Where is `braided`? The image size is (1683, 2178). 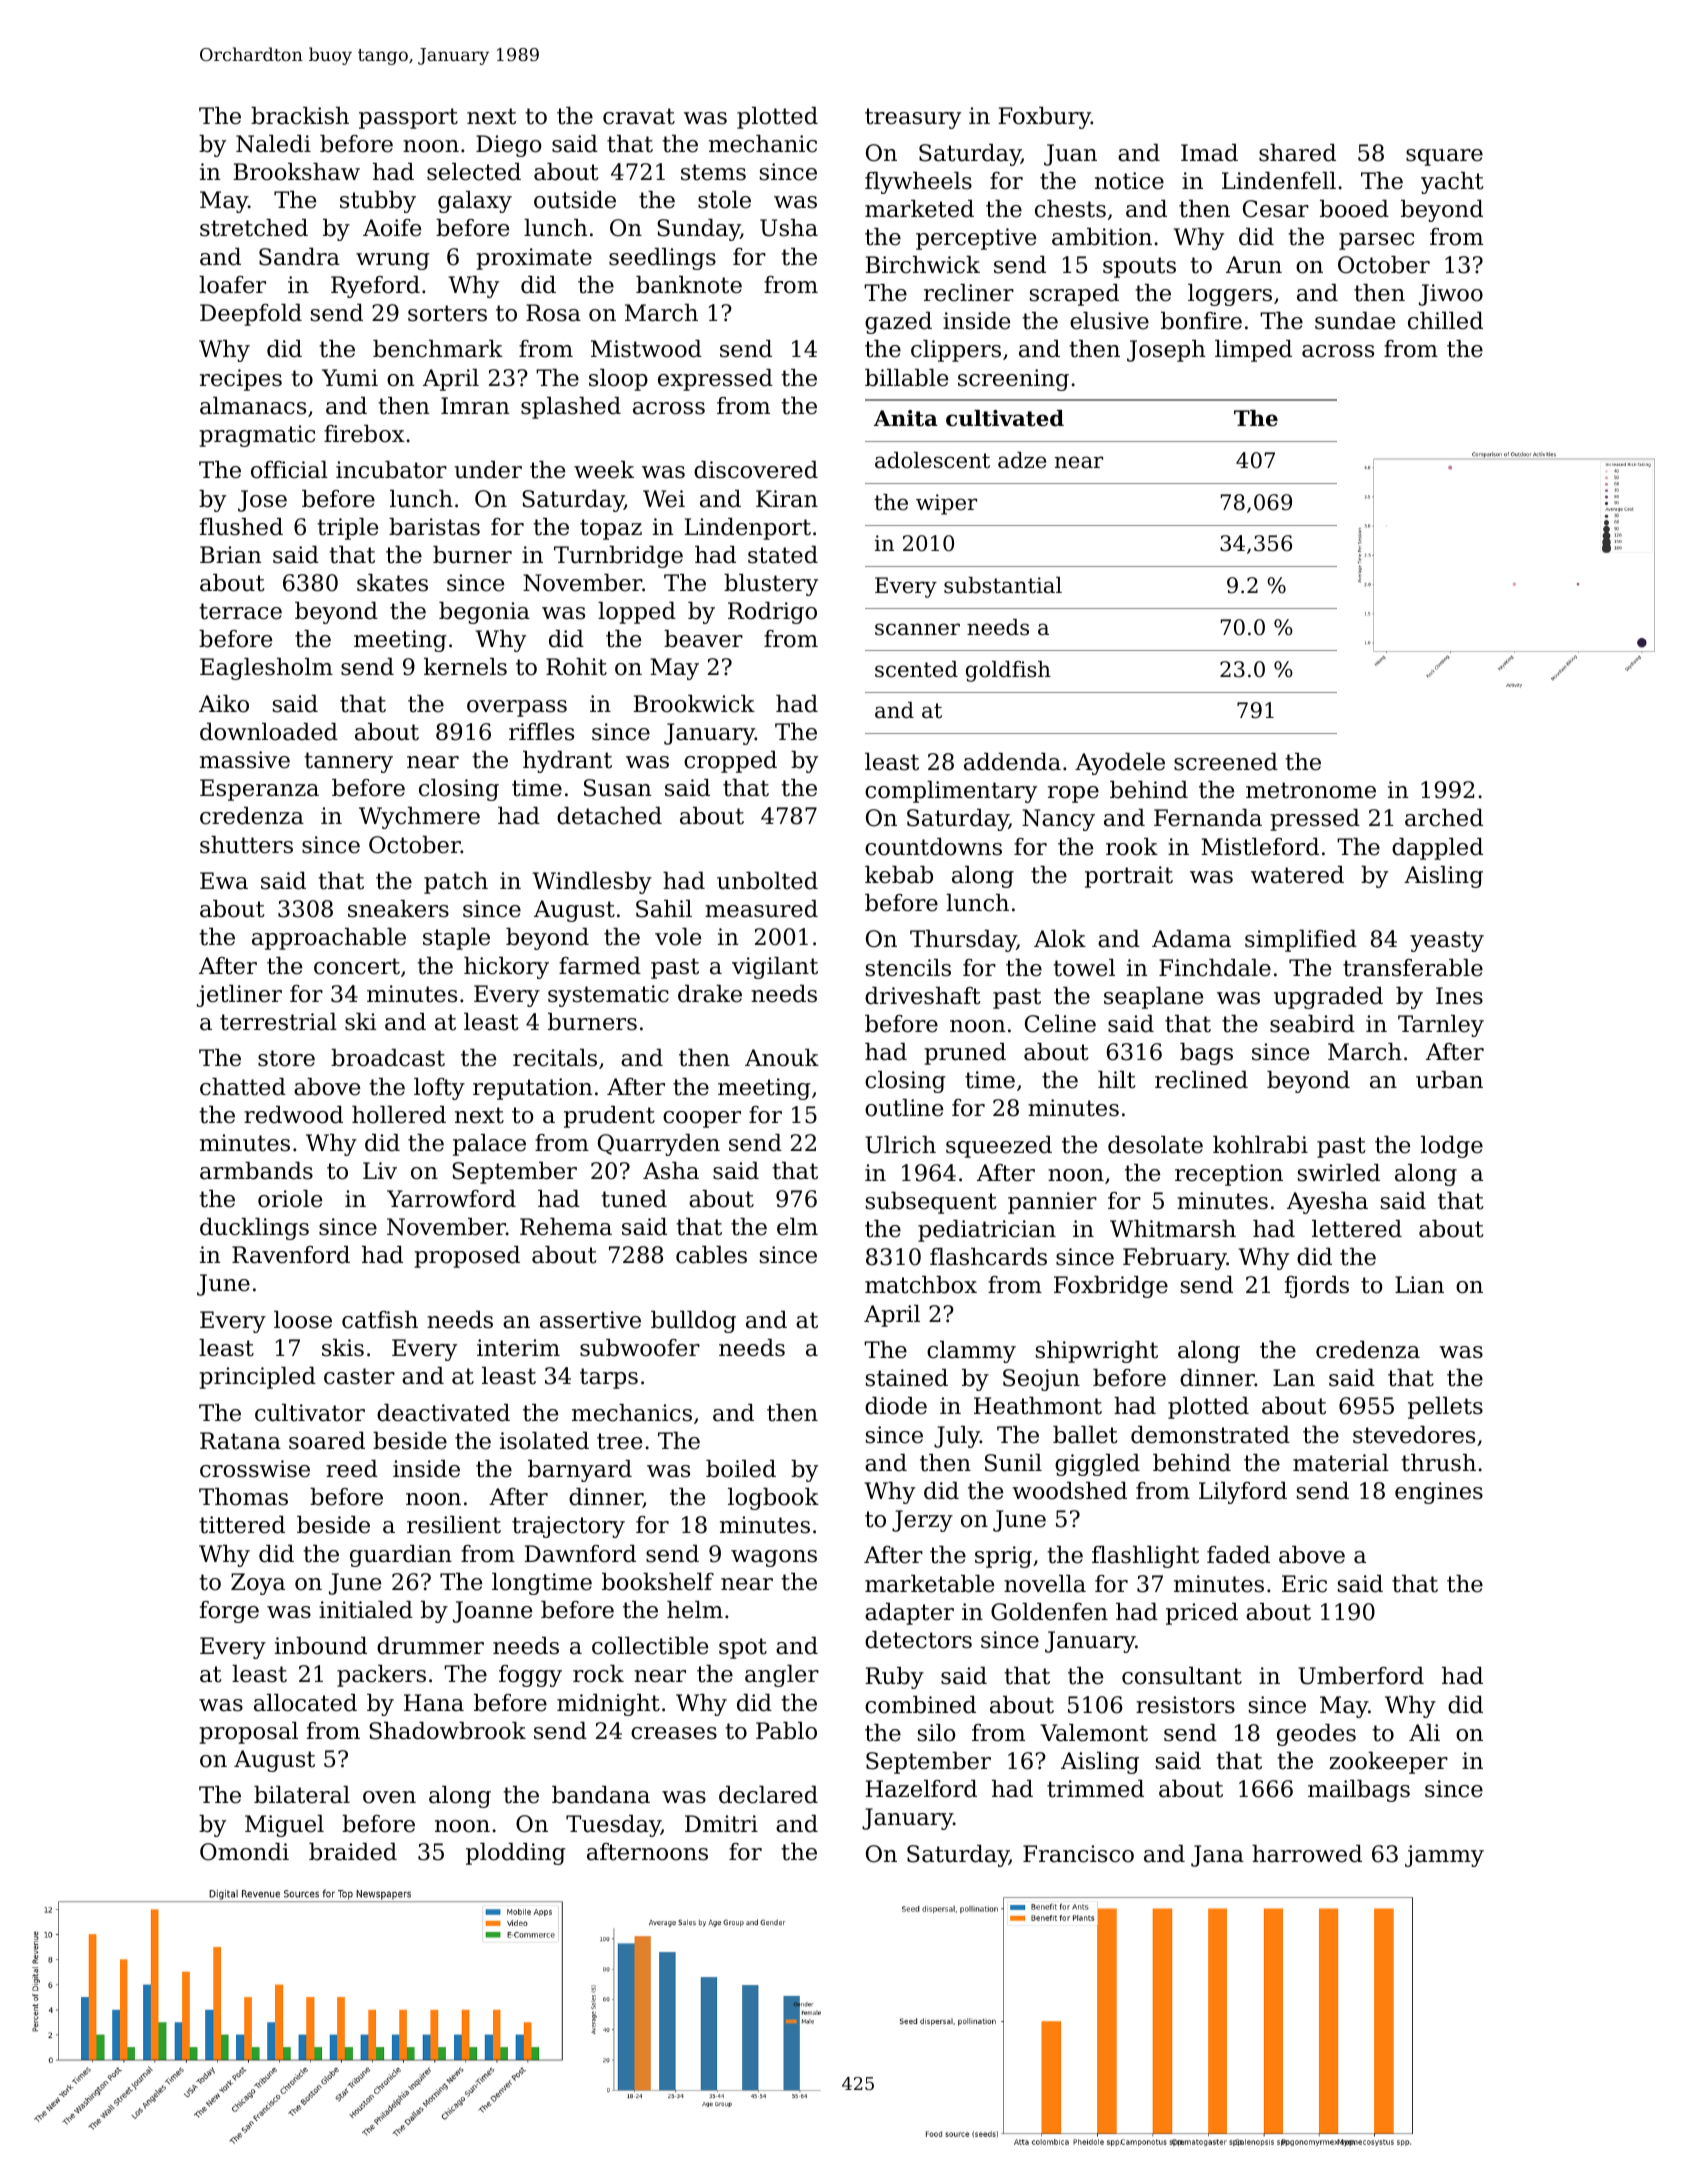
braided is located at coordinates (353, 1852).
